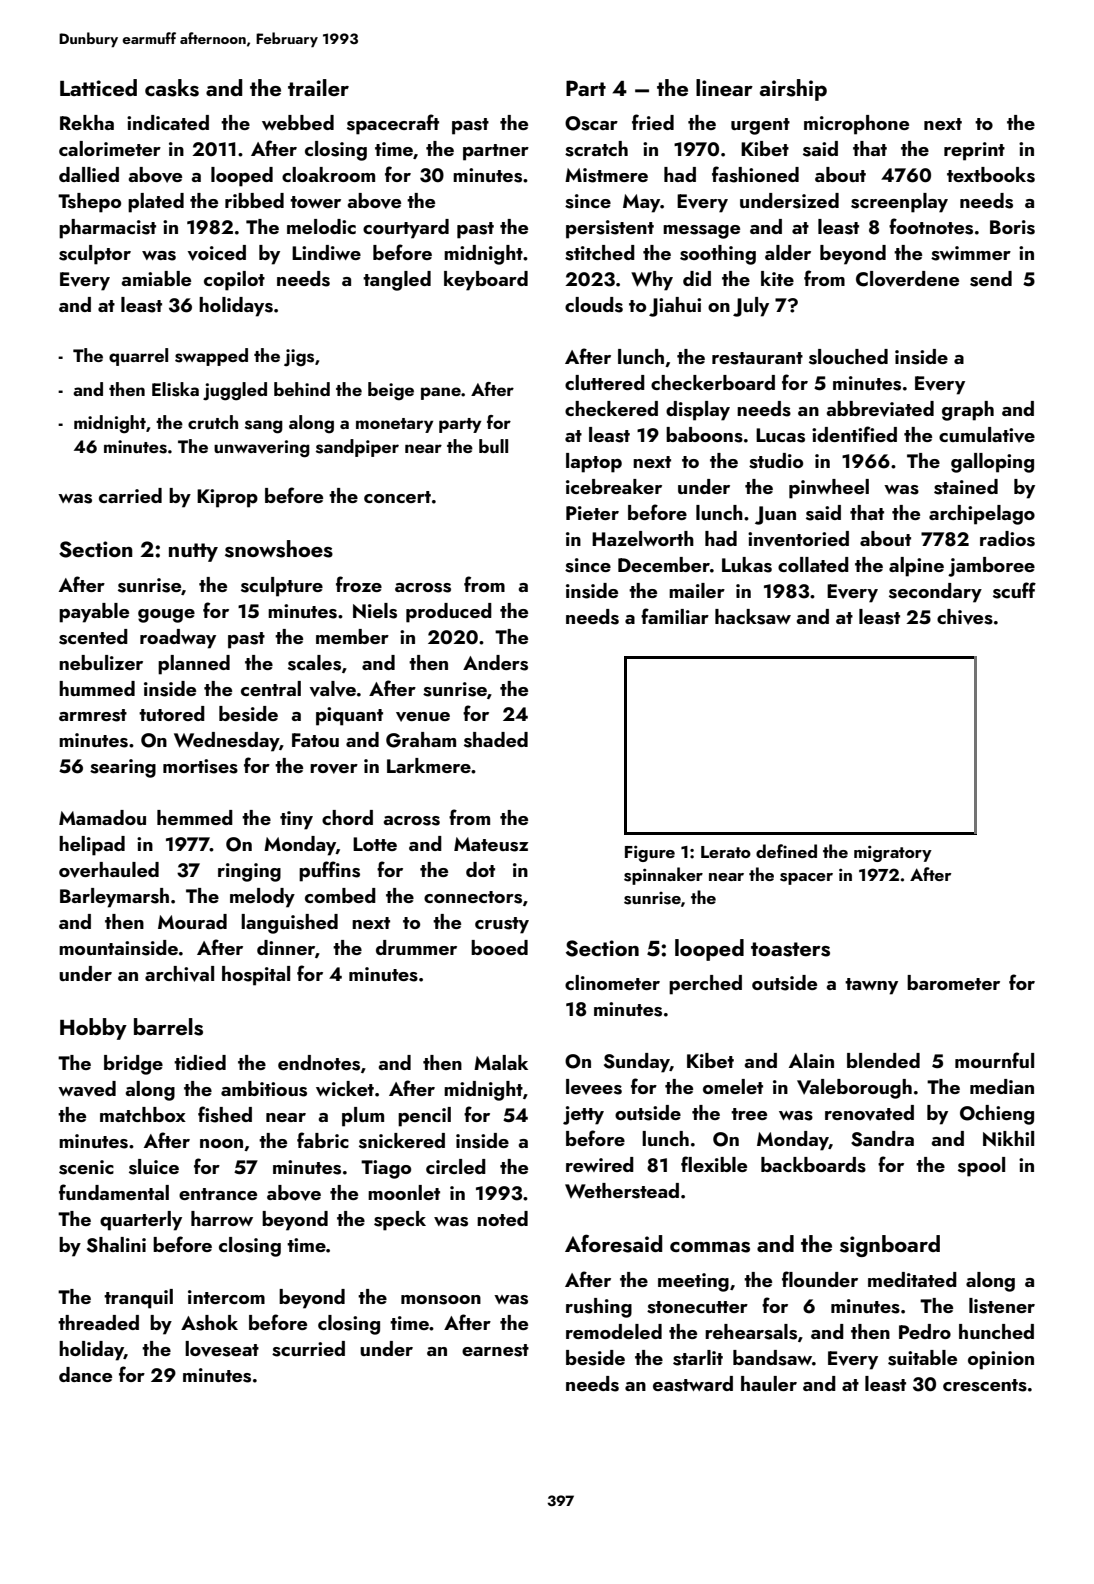  I want to click on Hobby, so click(93, 1029).
